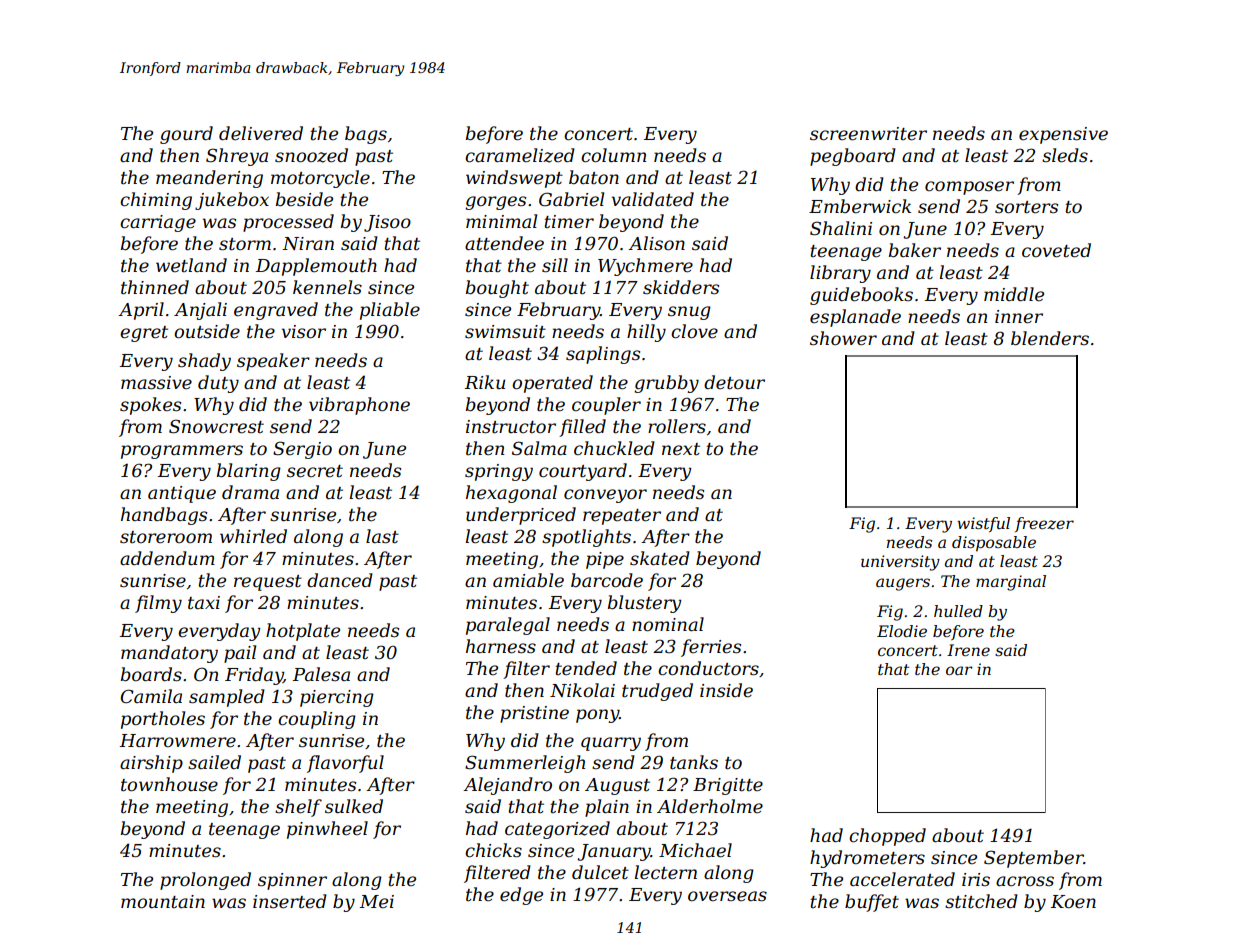  What do you see at coordinates (843, 338) in the screenshot?
I see `shower` at bounding box center [843, 338].
